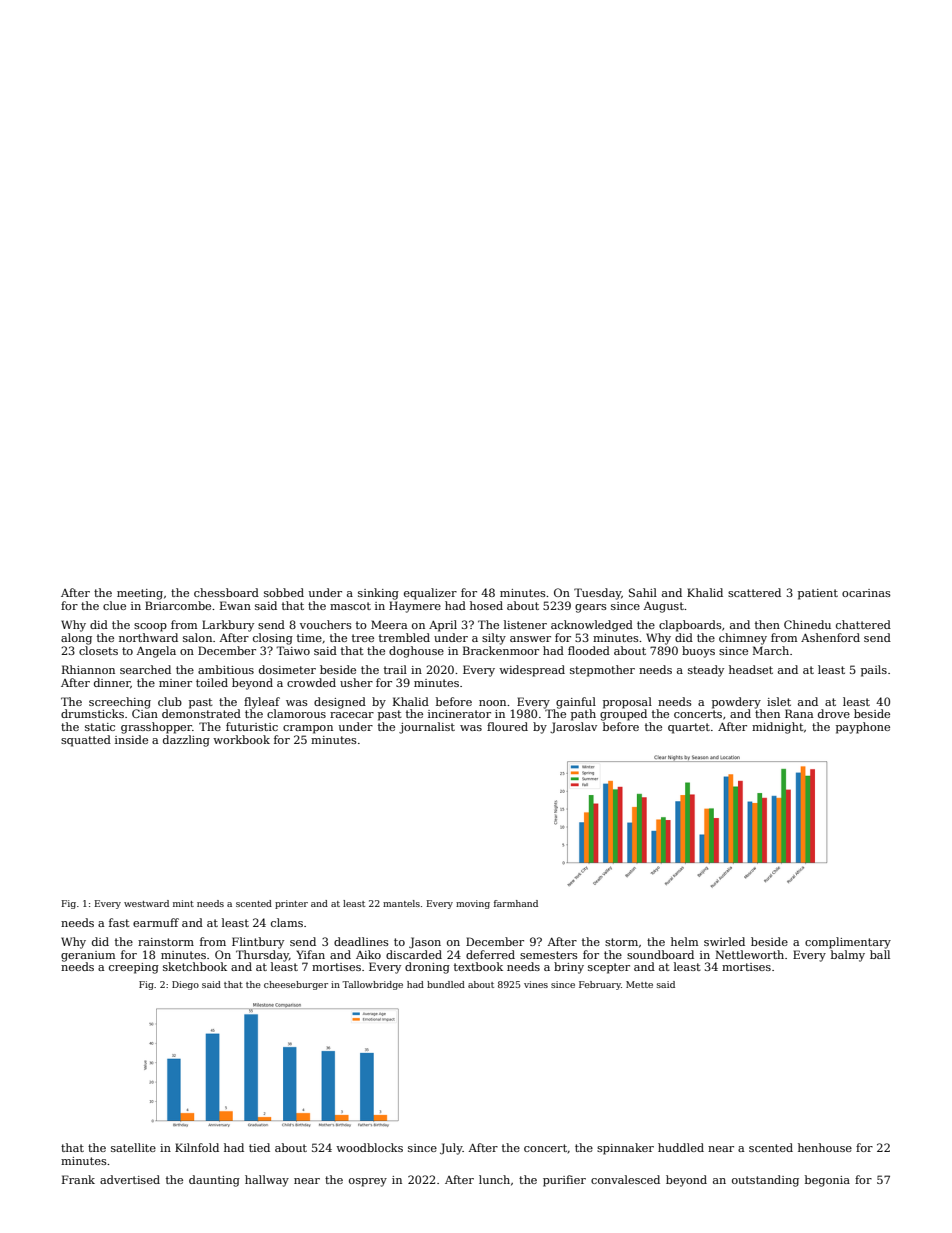 Image resolution: width=952 pixels, height=1233 pixels. Describe the element at coordinates (494, 1179) in the document. I see `lunch` at that location.
